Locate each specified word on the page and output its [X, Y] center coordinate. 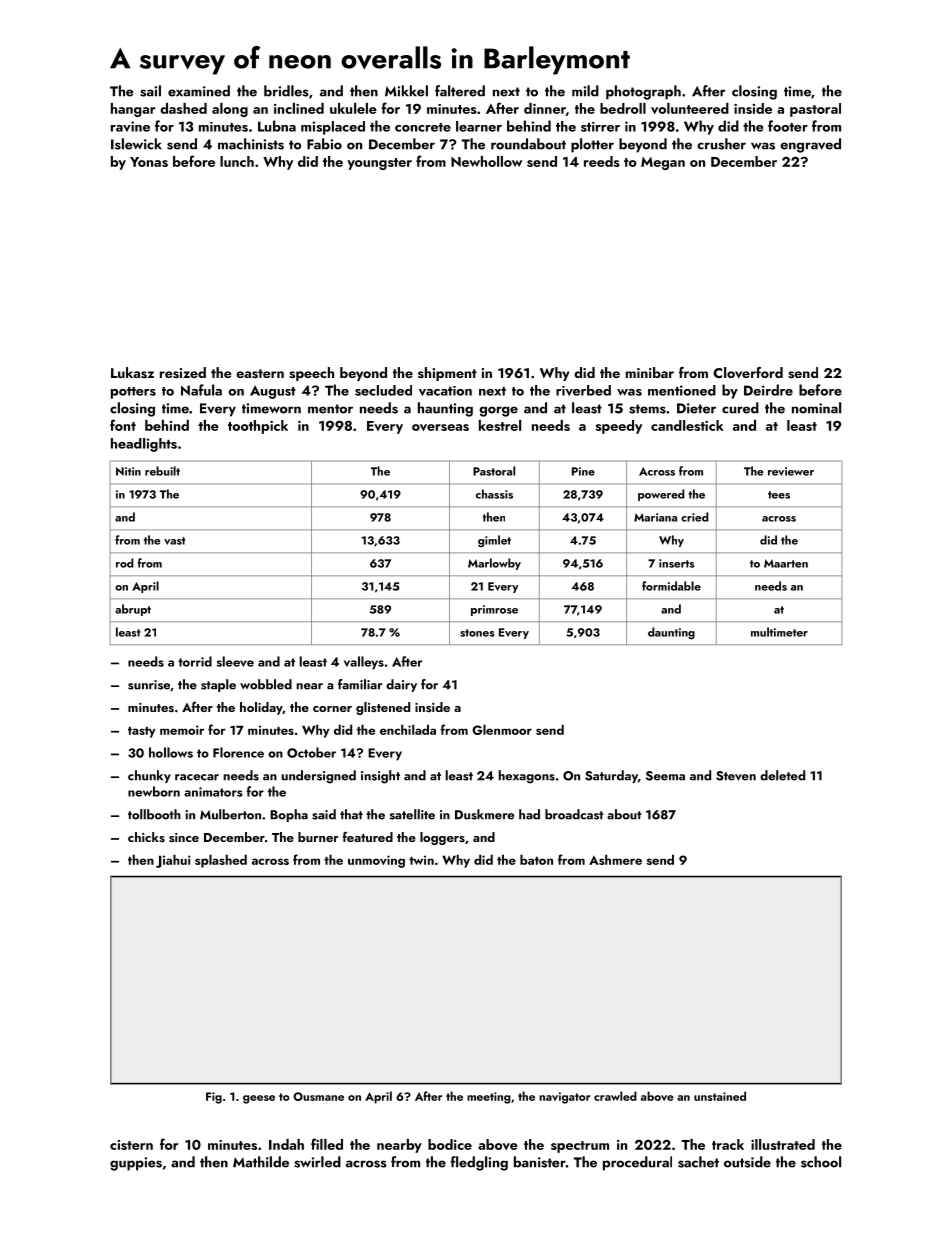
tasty [142, 732]
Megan [663, 163]
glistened [383, 708]
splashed [221, 861]
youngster [379, 164]
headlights [144, 445]
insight [380, 777]
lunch [237, 161]
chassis [494, 494]
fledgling [479, 1163]
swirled [317, 1162]
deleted [782, 775]
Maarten [786, 563]
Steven [736, 776]
